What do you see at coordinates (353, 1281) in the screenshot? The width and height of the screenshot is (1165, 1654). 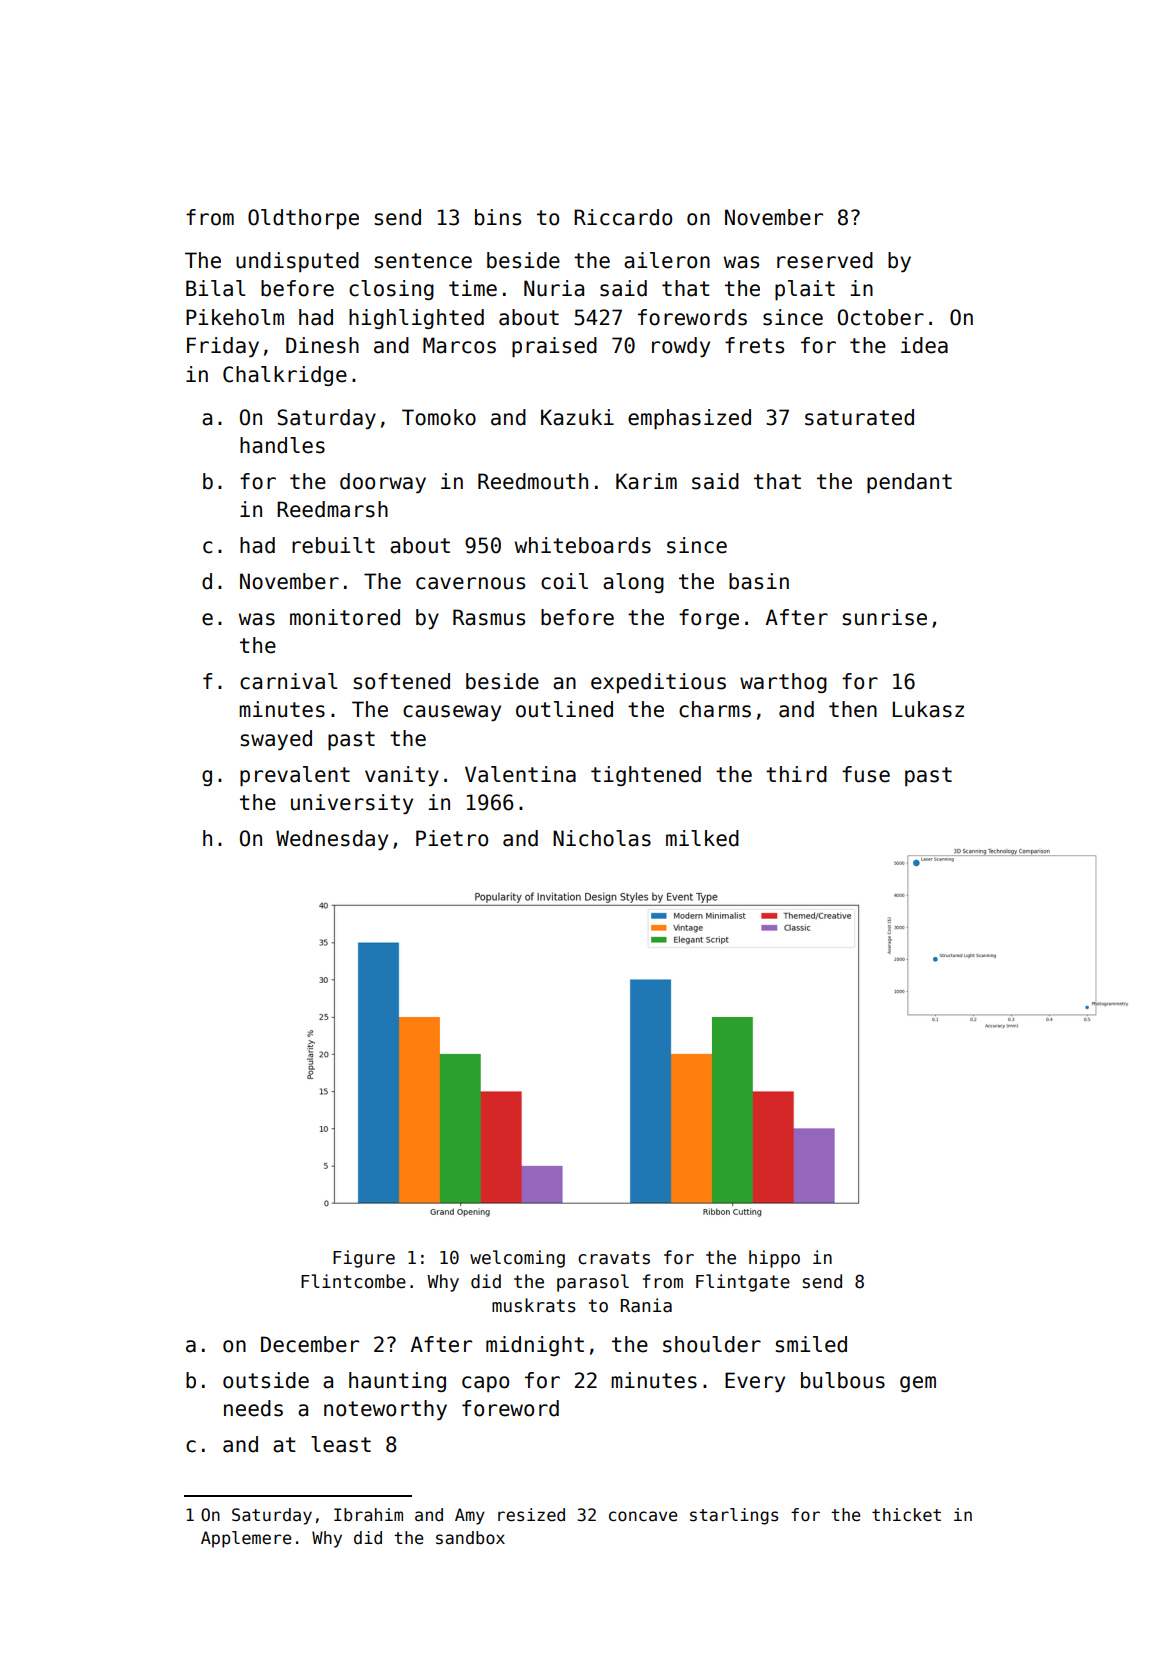 I see `Flintcombe` at bounding box center [353, 1281].
